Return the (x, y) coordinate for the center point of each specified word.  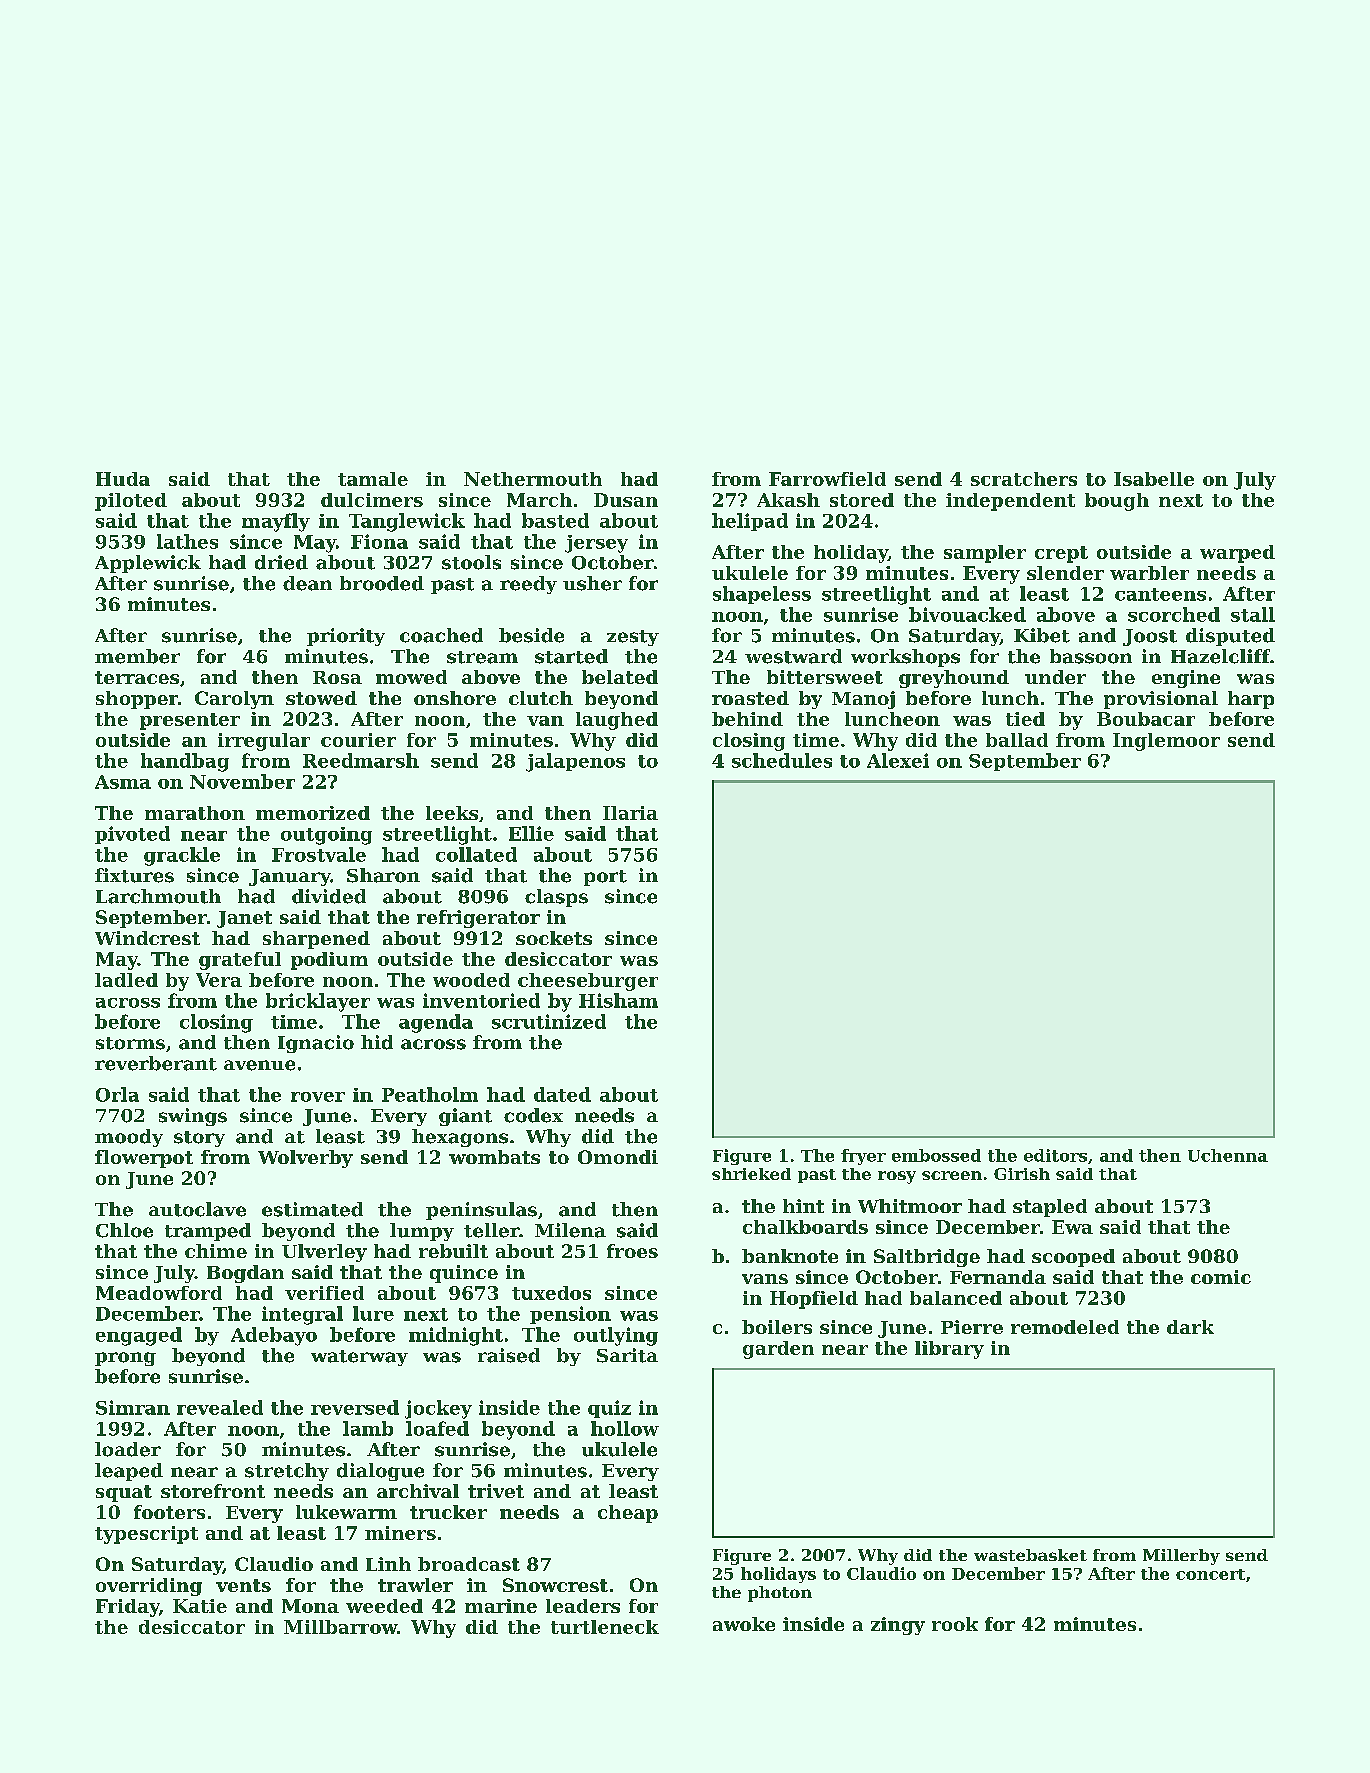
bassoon (1091, 656)
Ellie (531, 833)
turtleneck (605, 1627)
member (137, 656)
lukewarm (346, 1512)
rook (955, 1624)
